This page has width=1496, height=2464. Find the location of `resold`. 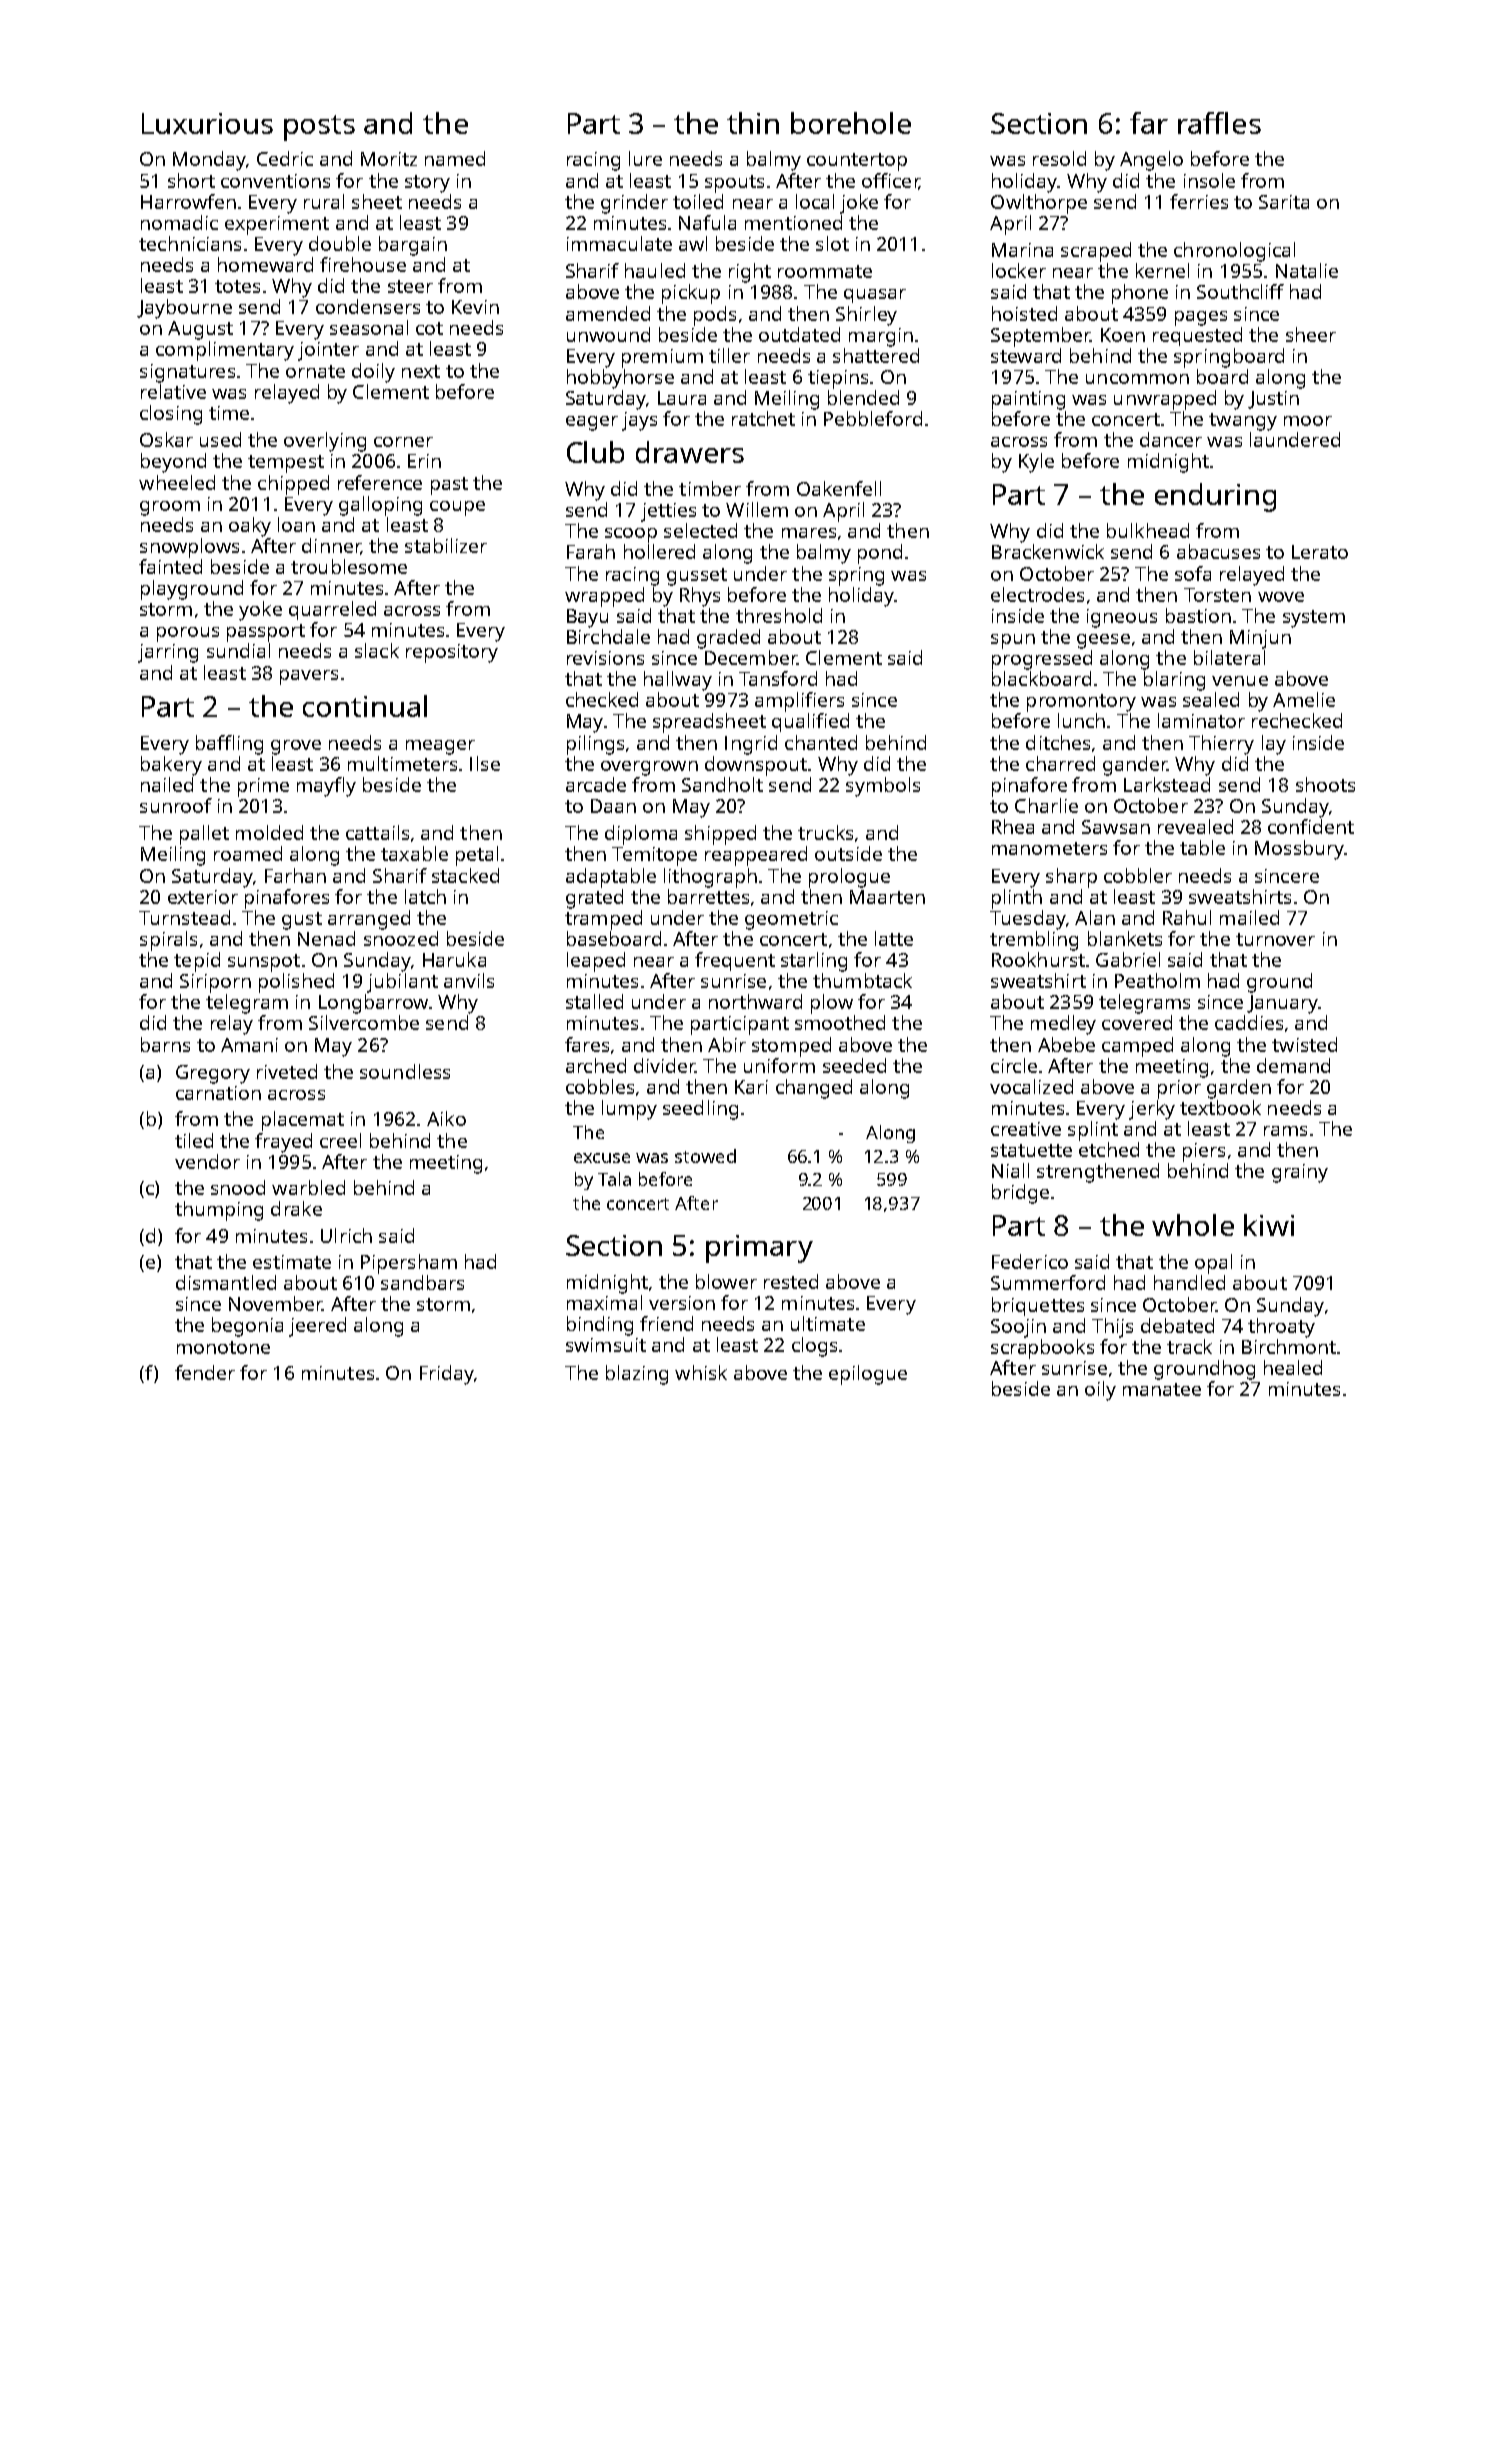

resold is located at coordinates (1059, 158).
